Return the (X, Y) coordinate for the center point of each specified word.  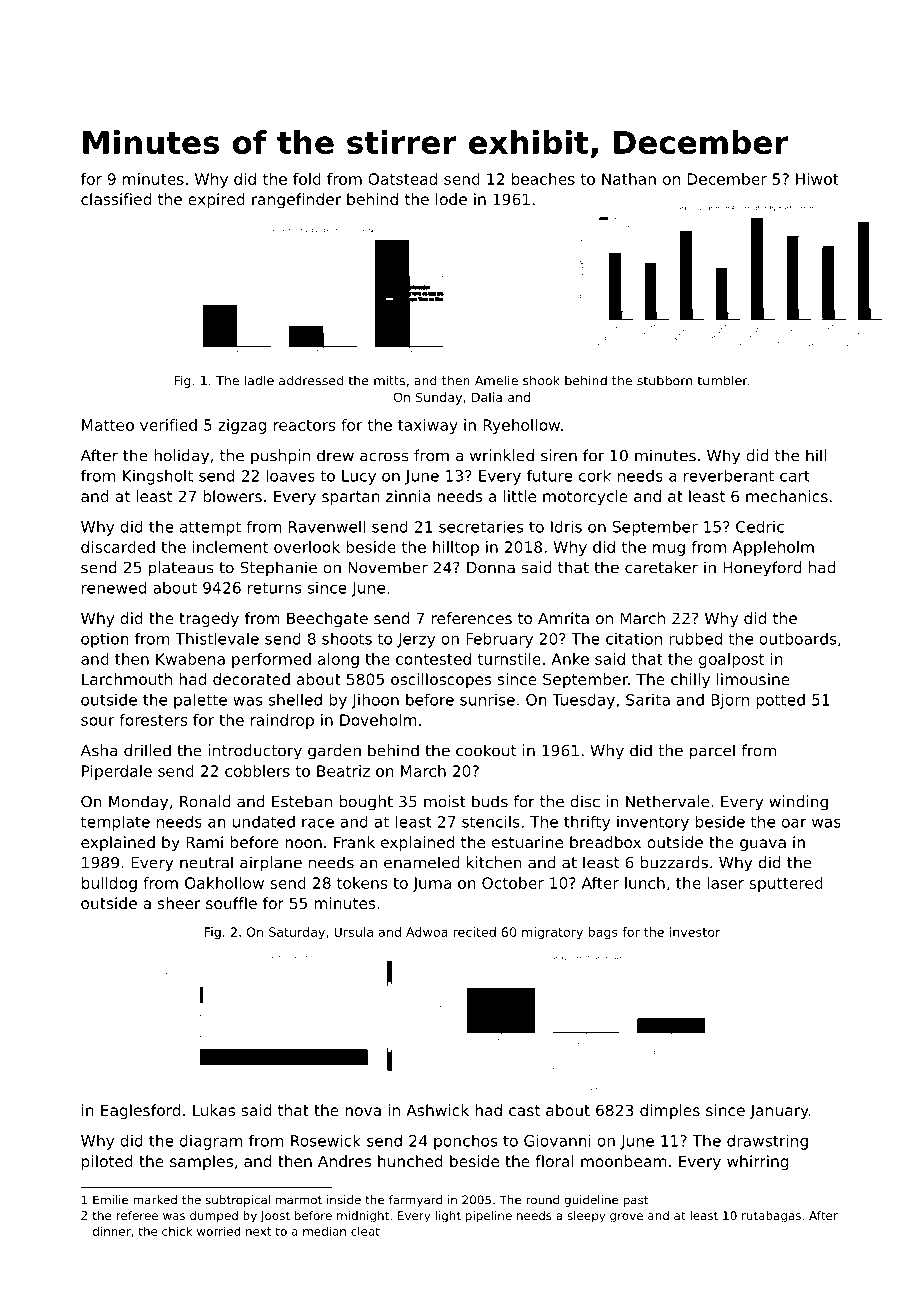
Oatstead (402, 179)
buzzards (674, 862)
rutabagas (771, 1217)
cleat (365, 1231)
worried (219, 1231)
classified (116, 199)
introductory (255, 752)
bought (366, 803)
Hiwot (817, 179)
